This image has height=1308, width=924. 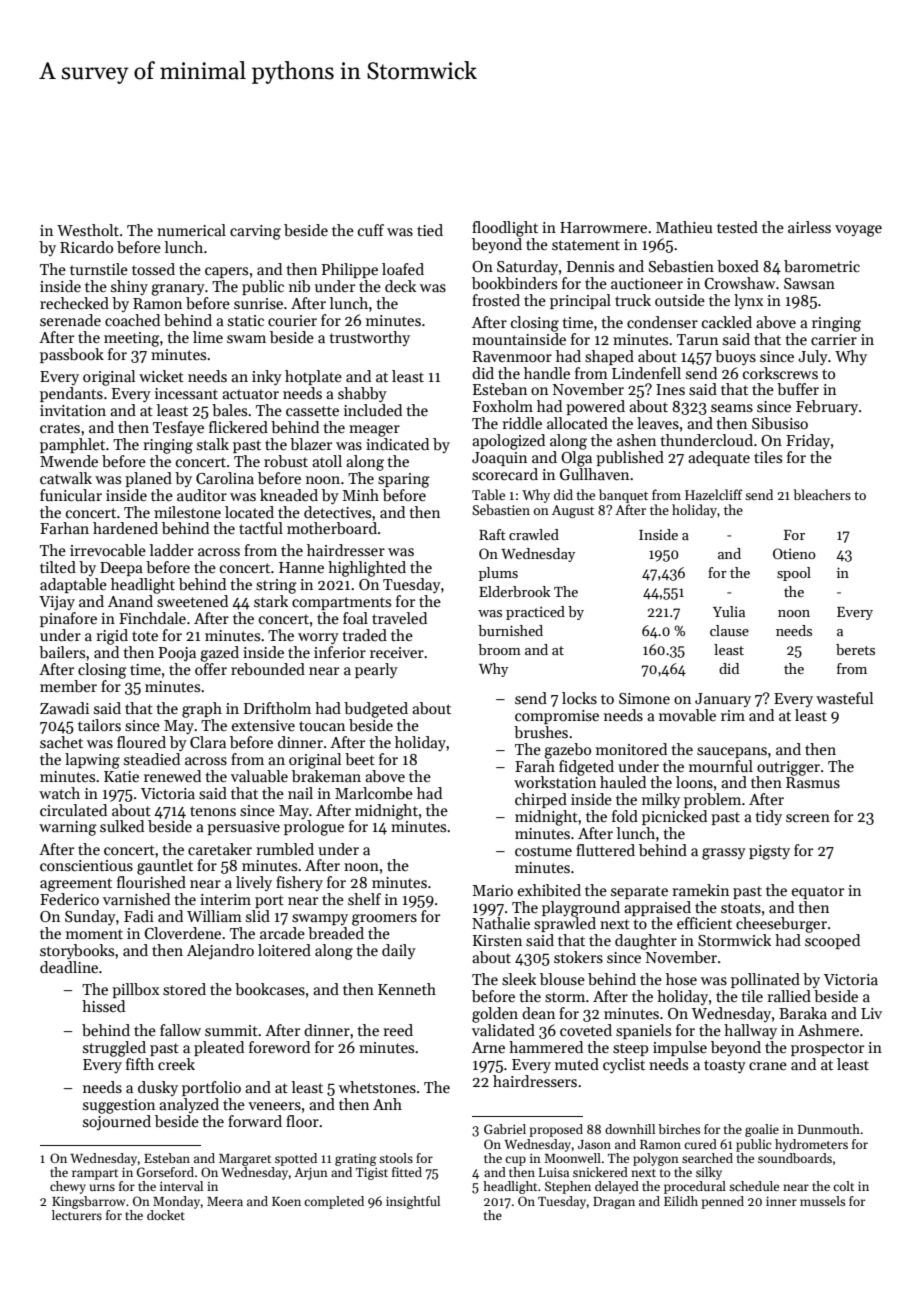 What do you see at coordinates (822, 494) in the image?
I see `bleachers` at bounding box center [822, 494].
